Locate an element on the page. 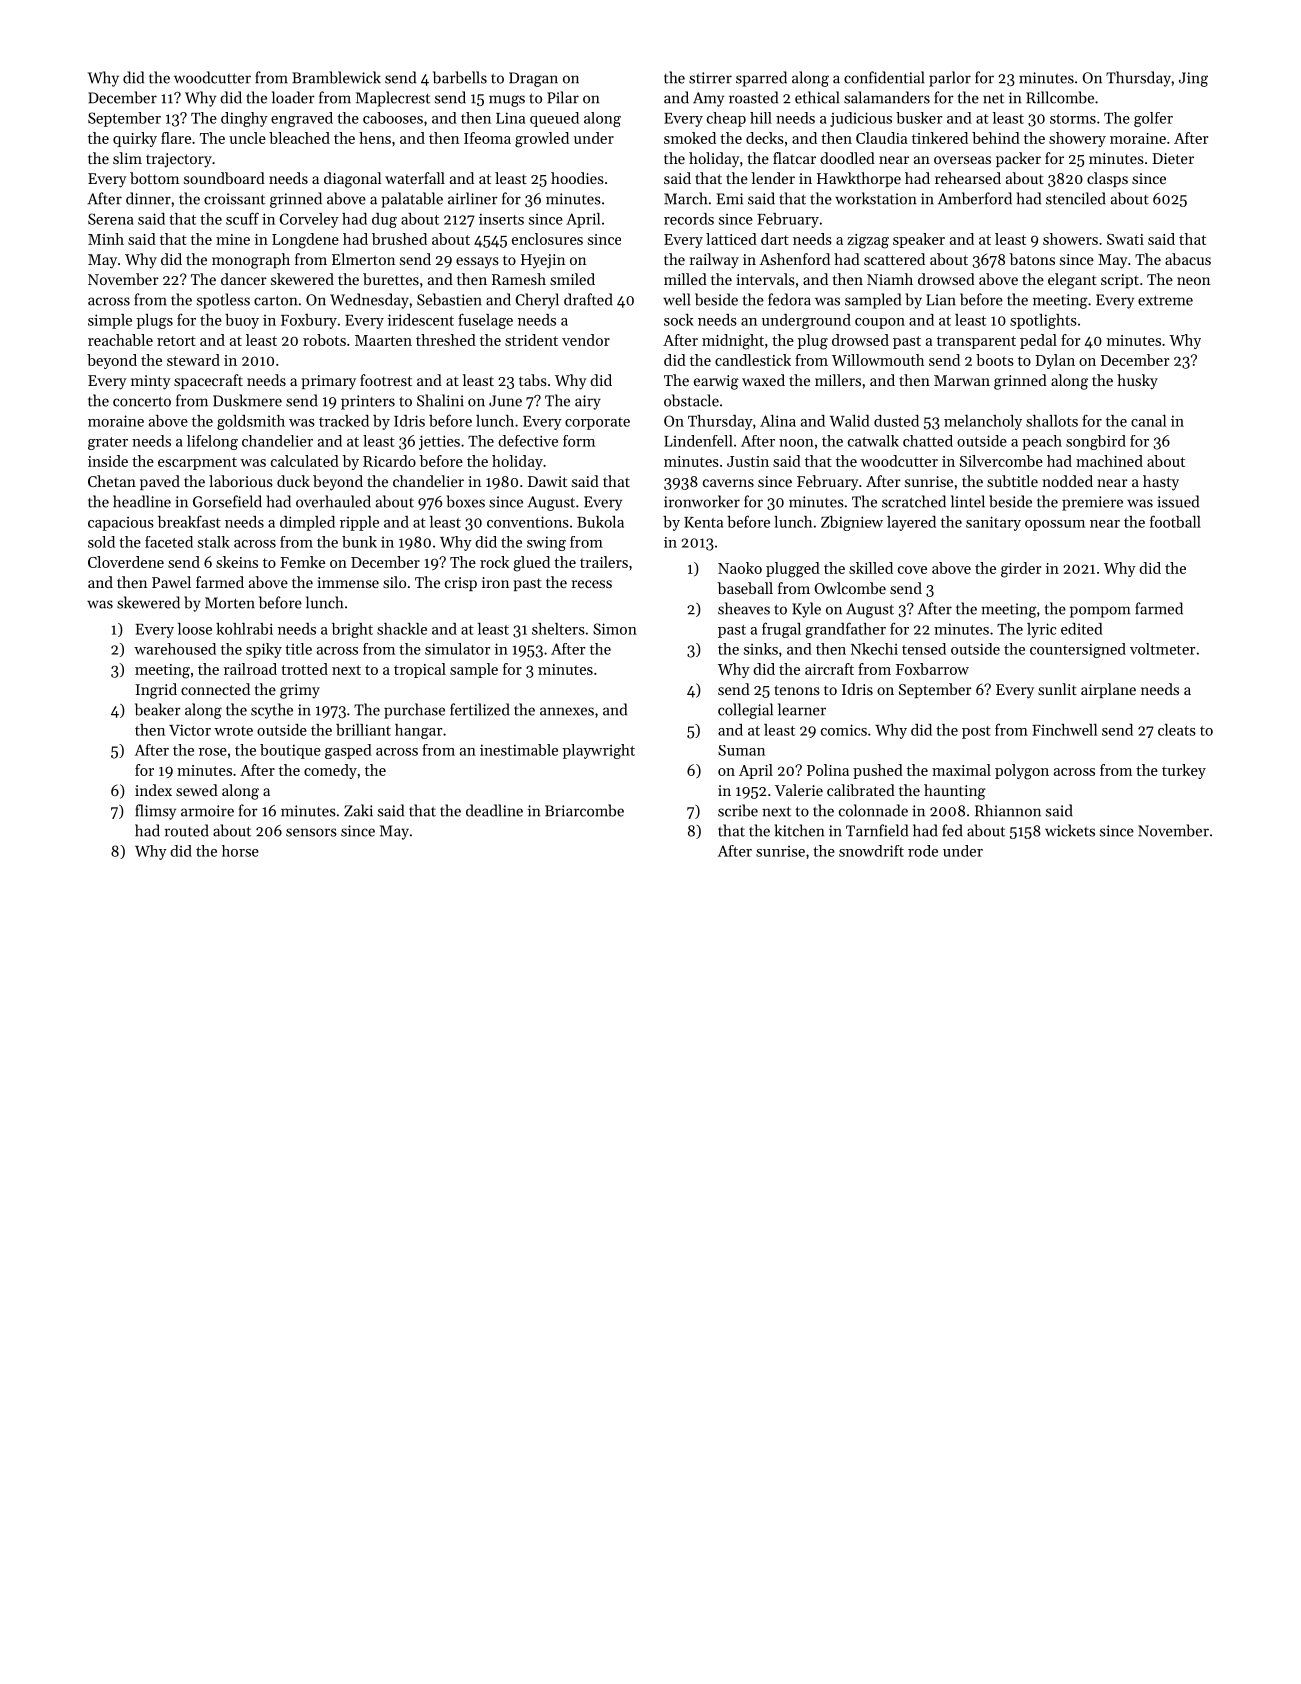 Image resolution: width=1301 pixels, height=1684 pixels. comedy is located at coordinates (330, 771).
